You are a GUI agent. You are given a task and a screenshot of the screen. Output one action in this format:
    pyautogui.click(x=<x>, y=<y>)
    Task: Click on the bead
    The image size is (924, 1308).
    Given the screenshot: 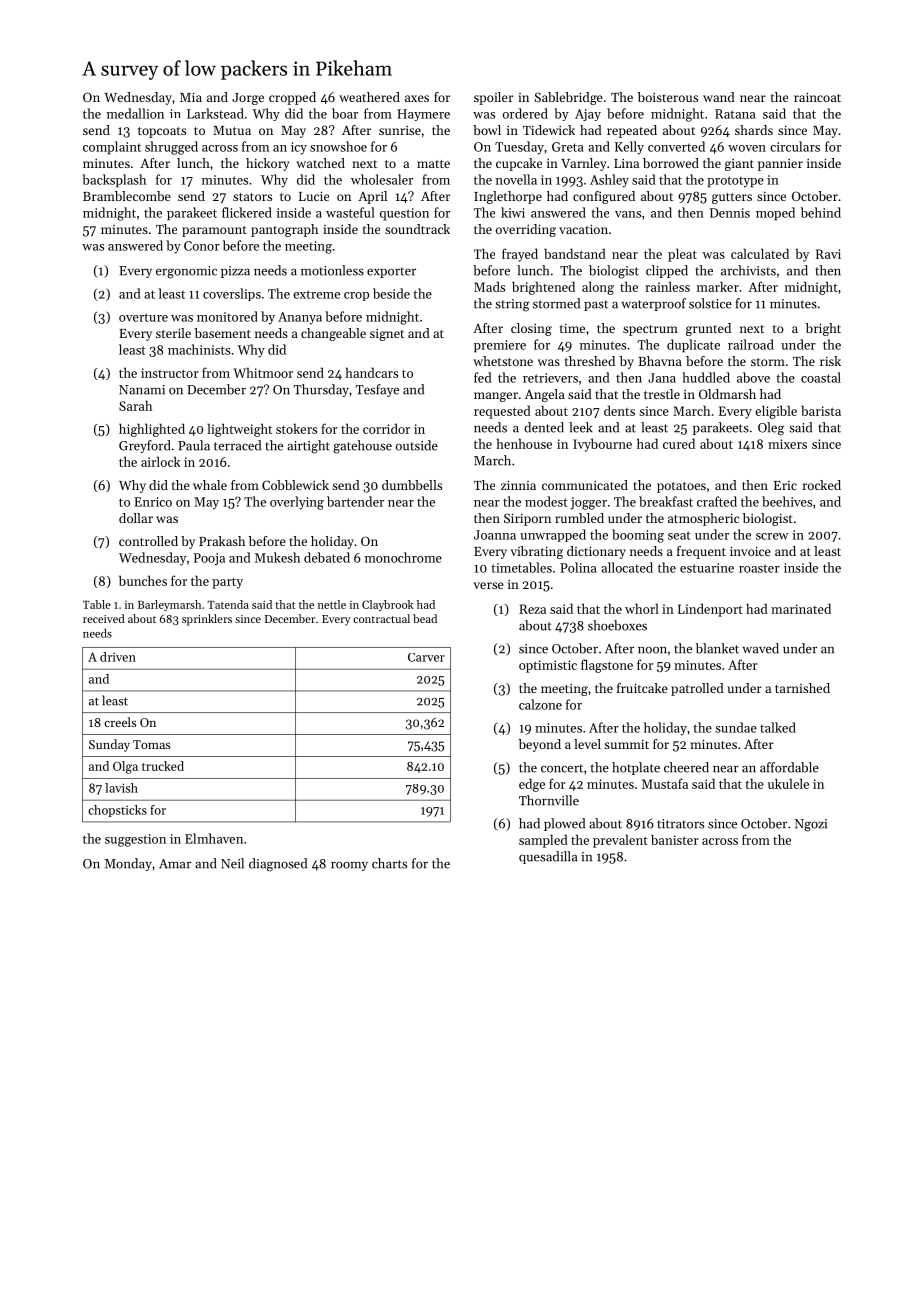 What is the action you would take?
    pyautogui.click(x=425, y=618)
